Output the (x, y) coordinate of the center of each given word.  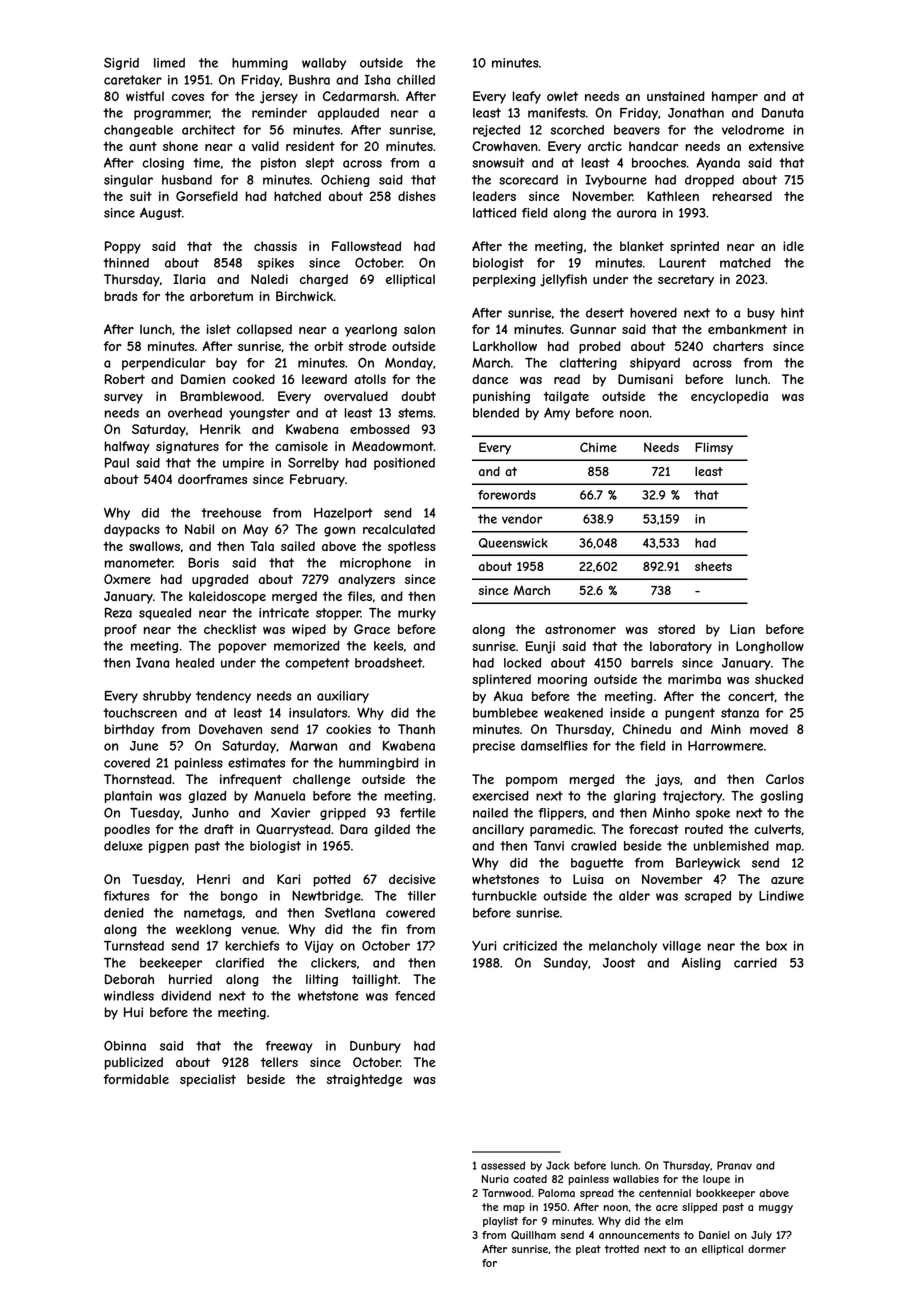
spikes (275, 264)
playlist (500, 1222)
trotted (621, 1249)
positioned (404, 464)
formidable (136, 1079)
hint (792, 313)
